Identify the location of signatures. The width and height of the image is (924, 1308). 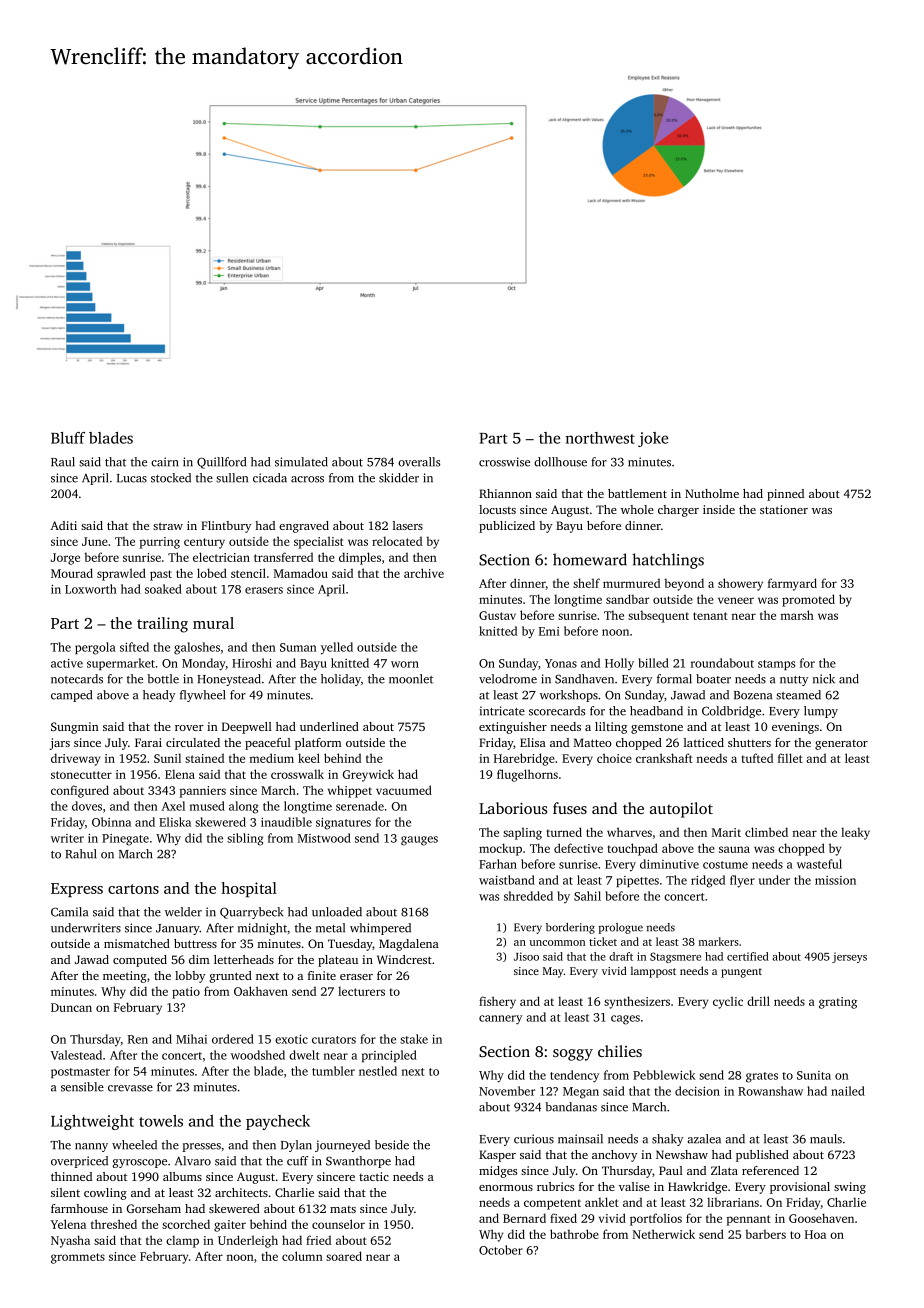
(343, 824).
